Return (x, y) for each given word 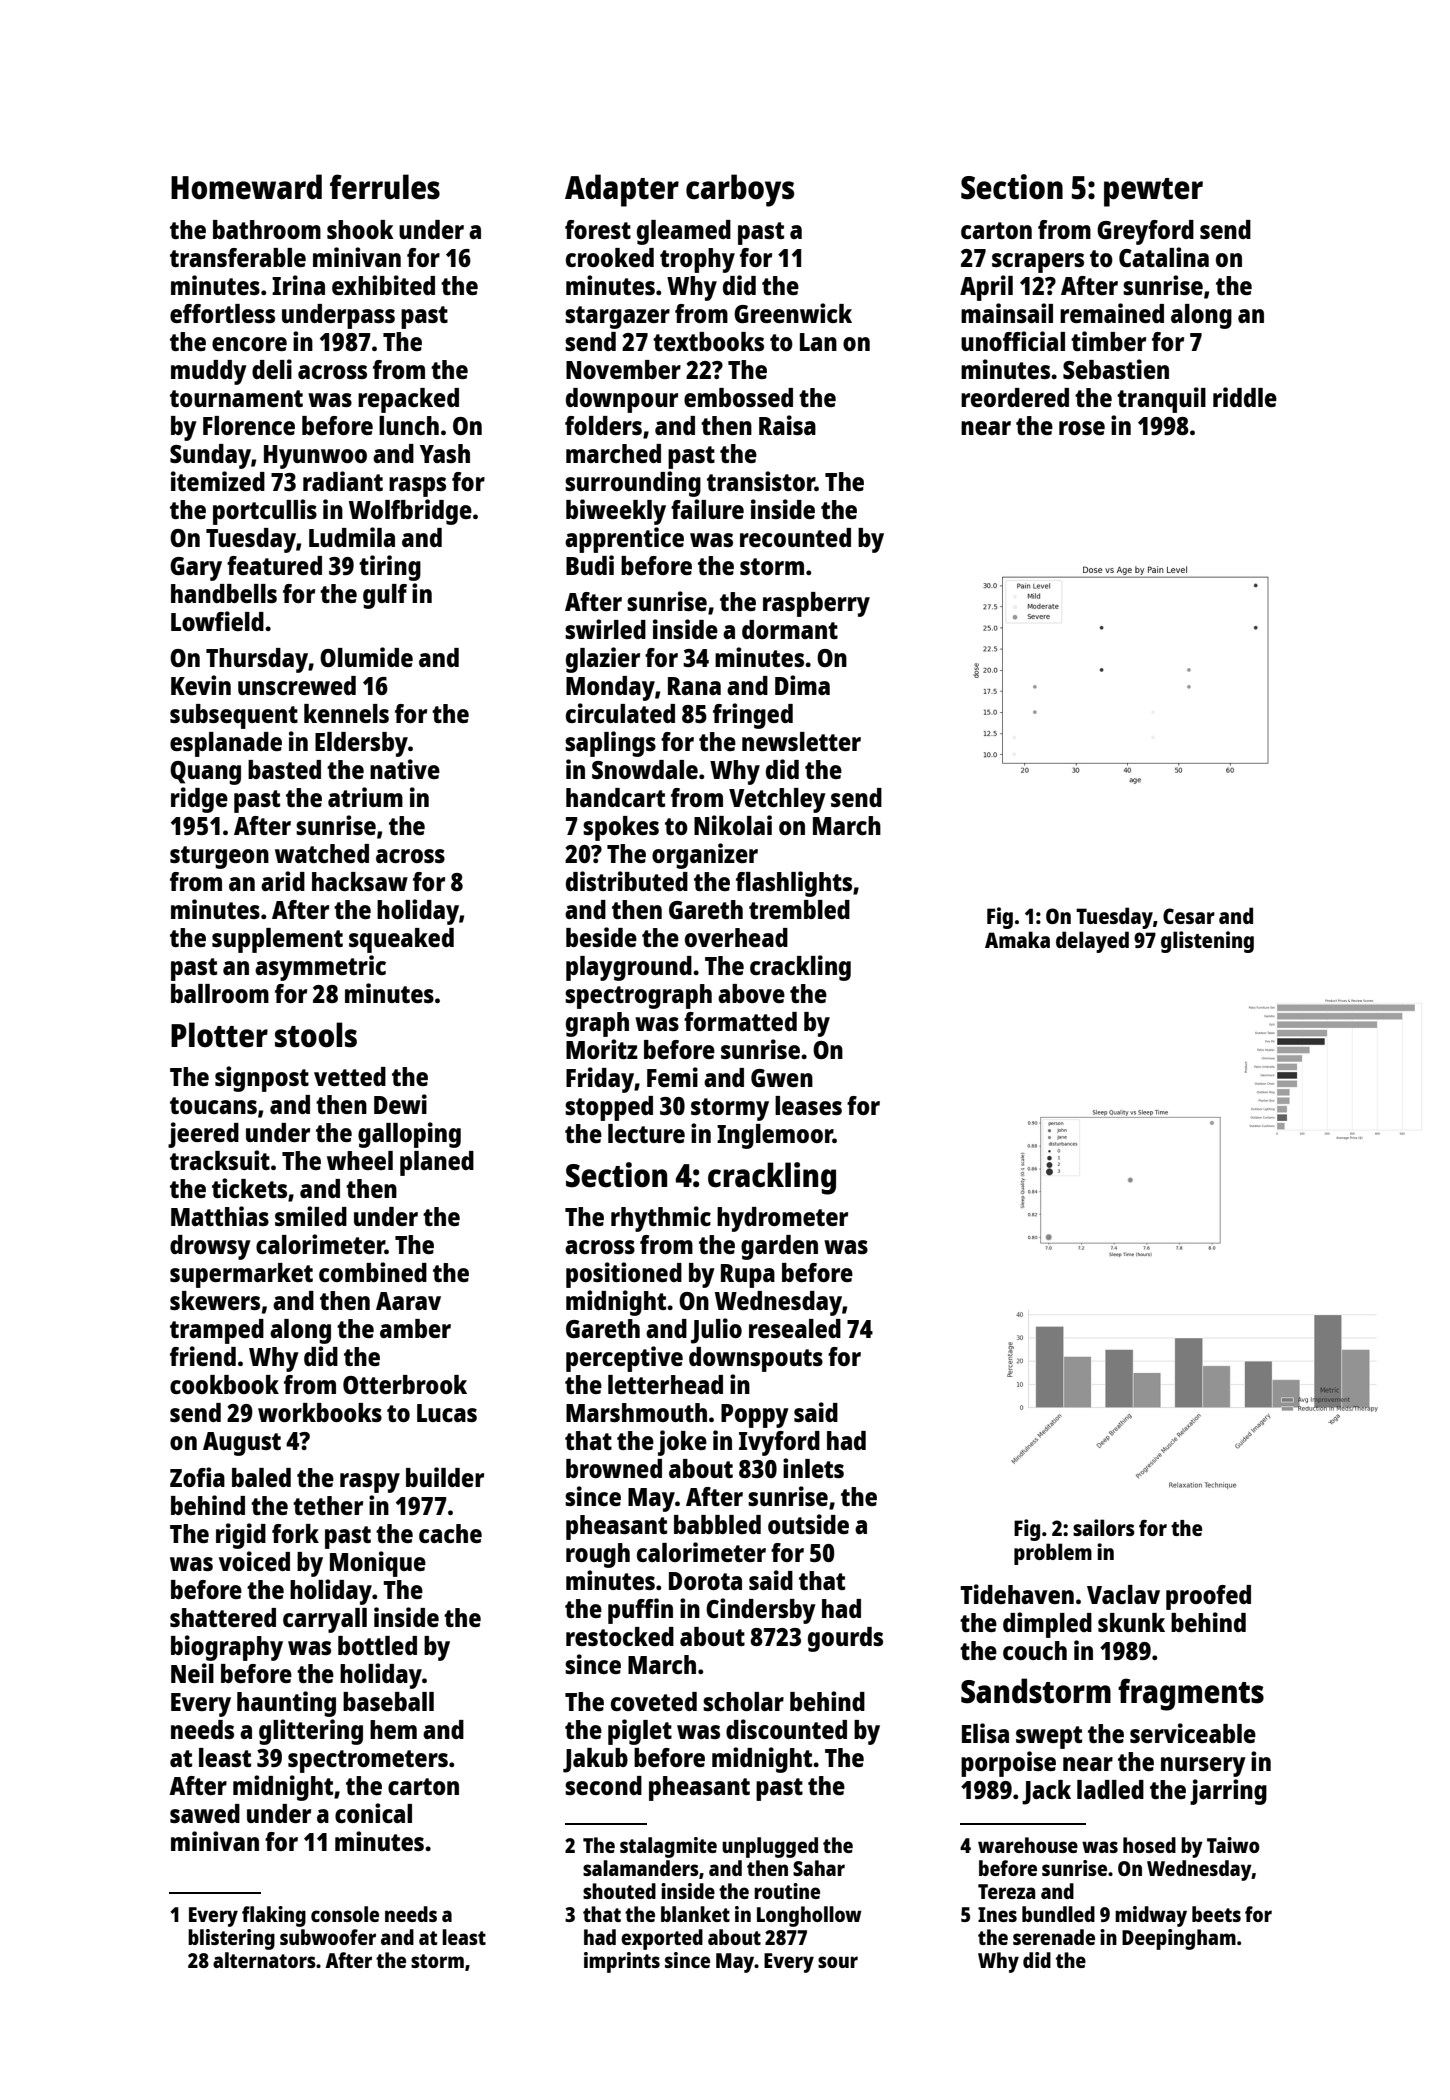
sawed (205, 1813)
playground (629, 968)
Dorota (705, 1581)
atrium (365, 797)
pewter (1153, 192)
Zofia (197, 1477)
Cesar (1189, 916)
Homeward (246, 187)
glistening (1207, 942)
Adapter (622, 190)
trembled (799, 909)
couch (1035, 1650)
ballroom (220, 993)
